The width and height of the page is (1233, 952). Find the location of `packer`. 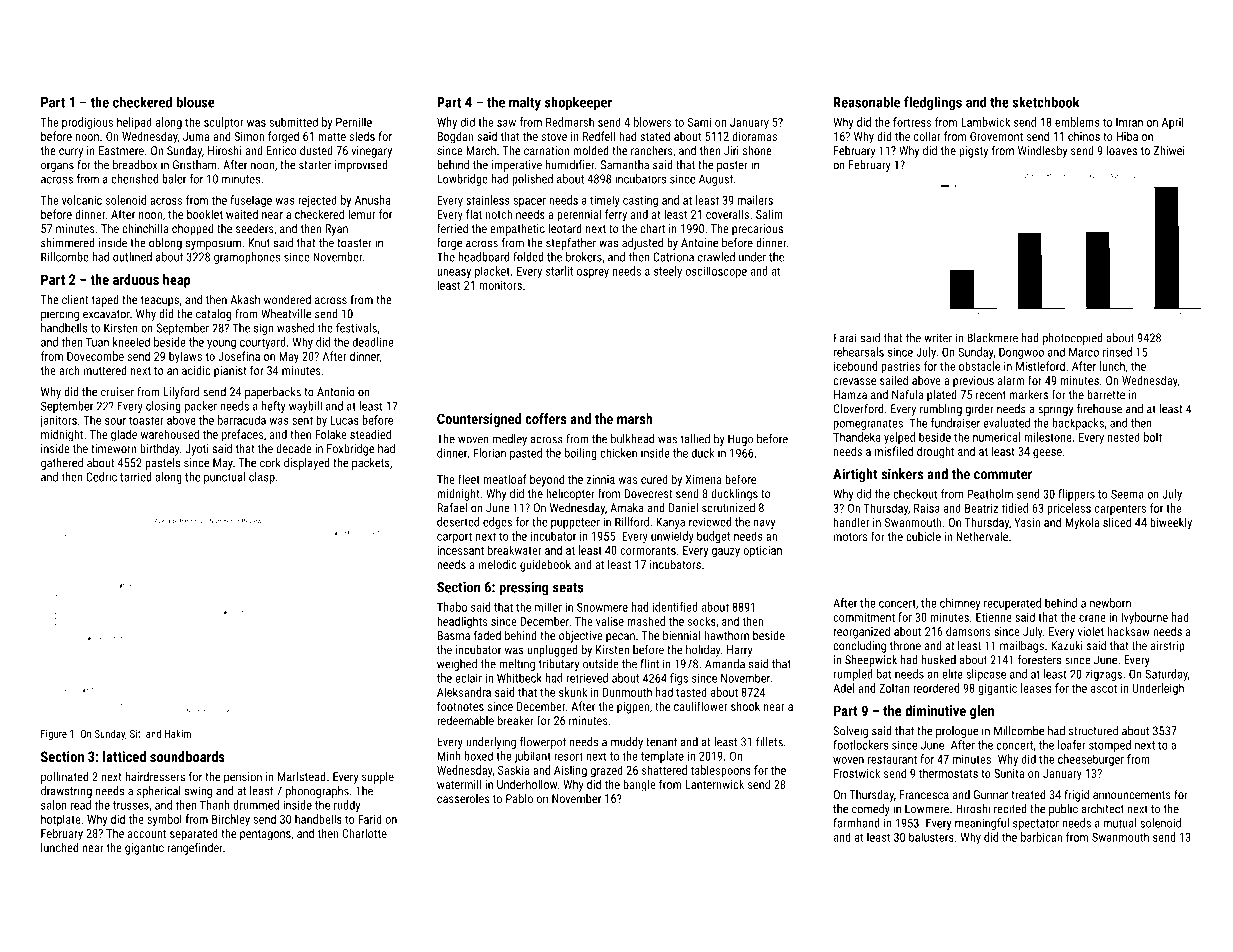

packer is located at coordinates (201, 407).
